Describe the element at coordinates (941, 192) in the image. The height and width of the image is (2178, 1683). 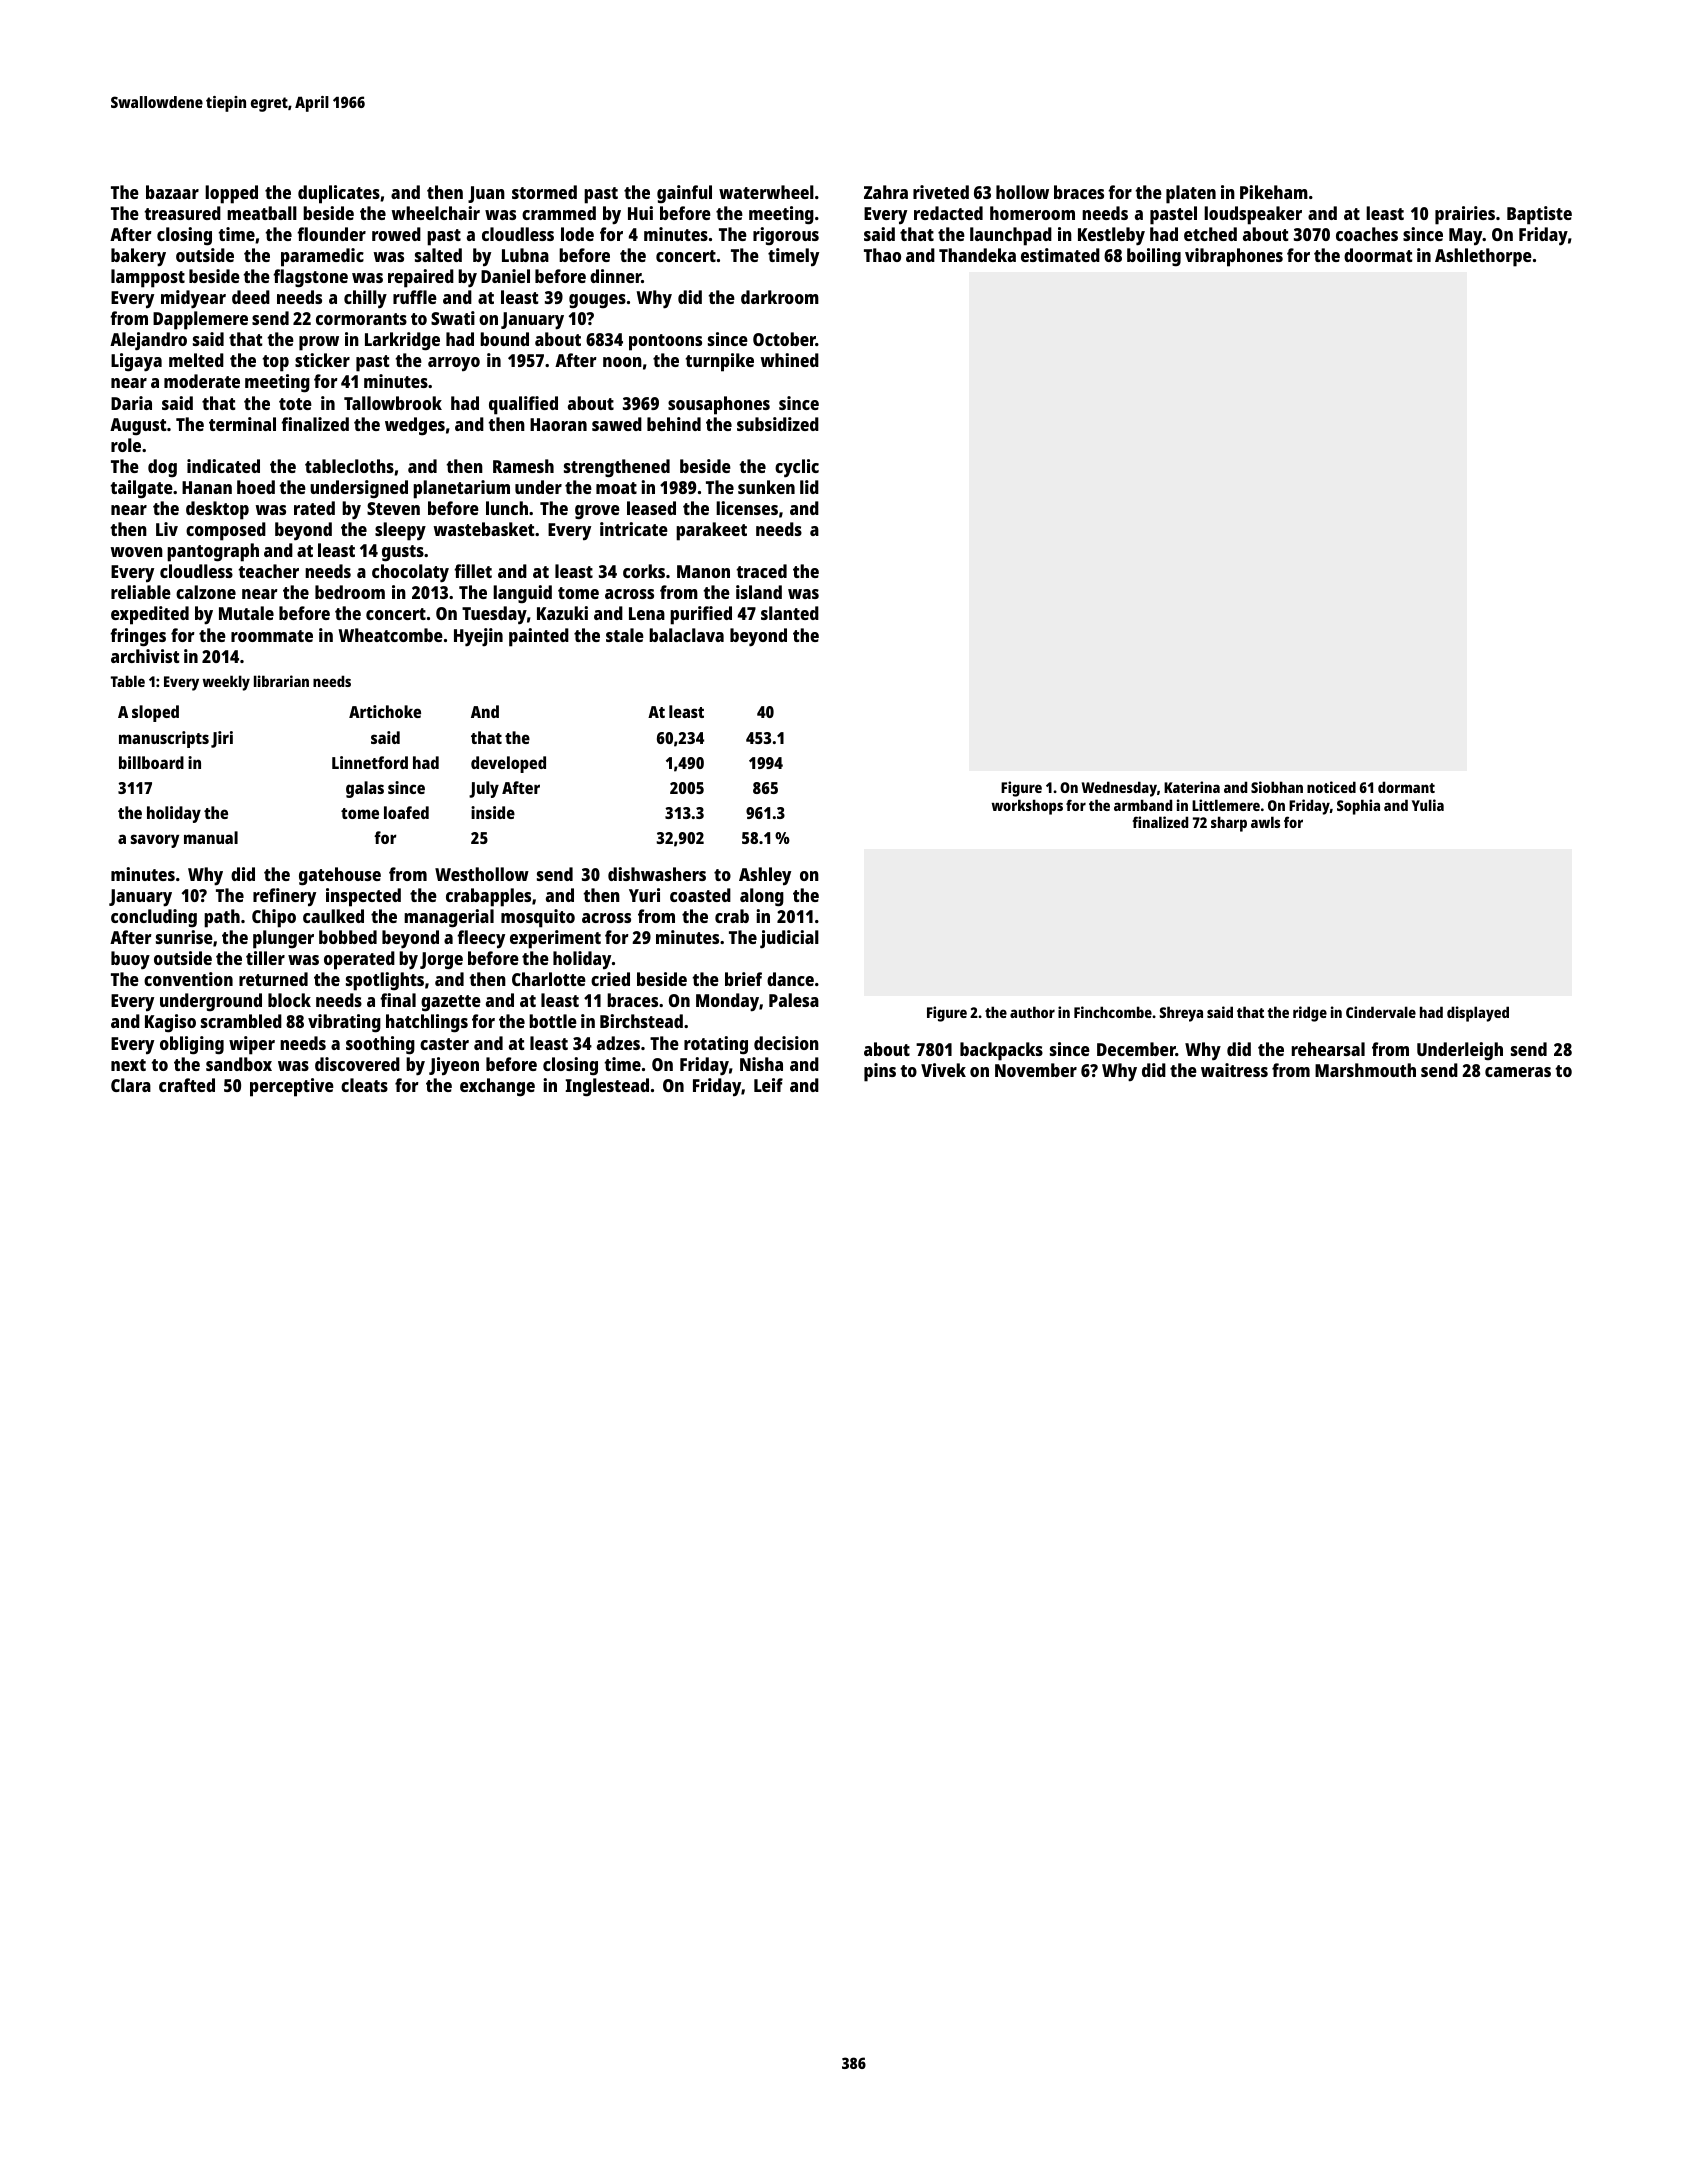
I see `riveted` at that location.
